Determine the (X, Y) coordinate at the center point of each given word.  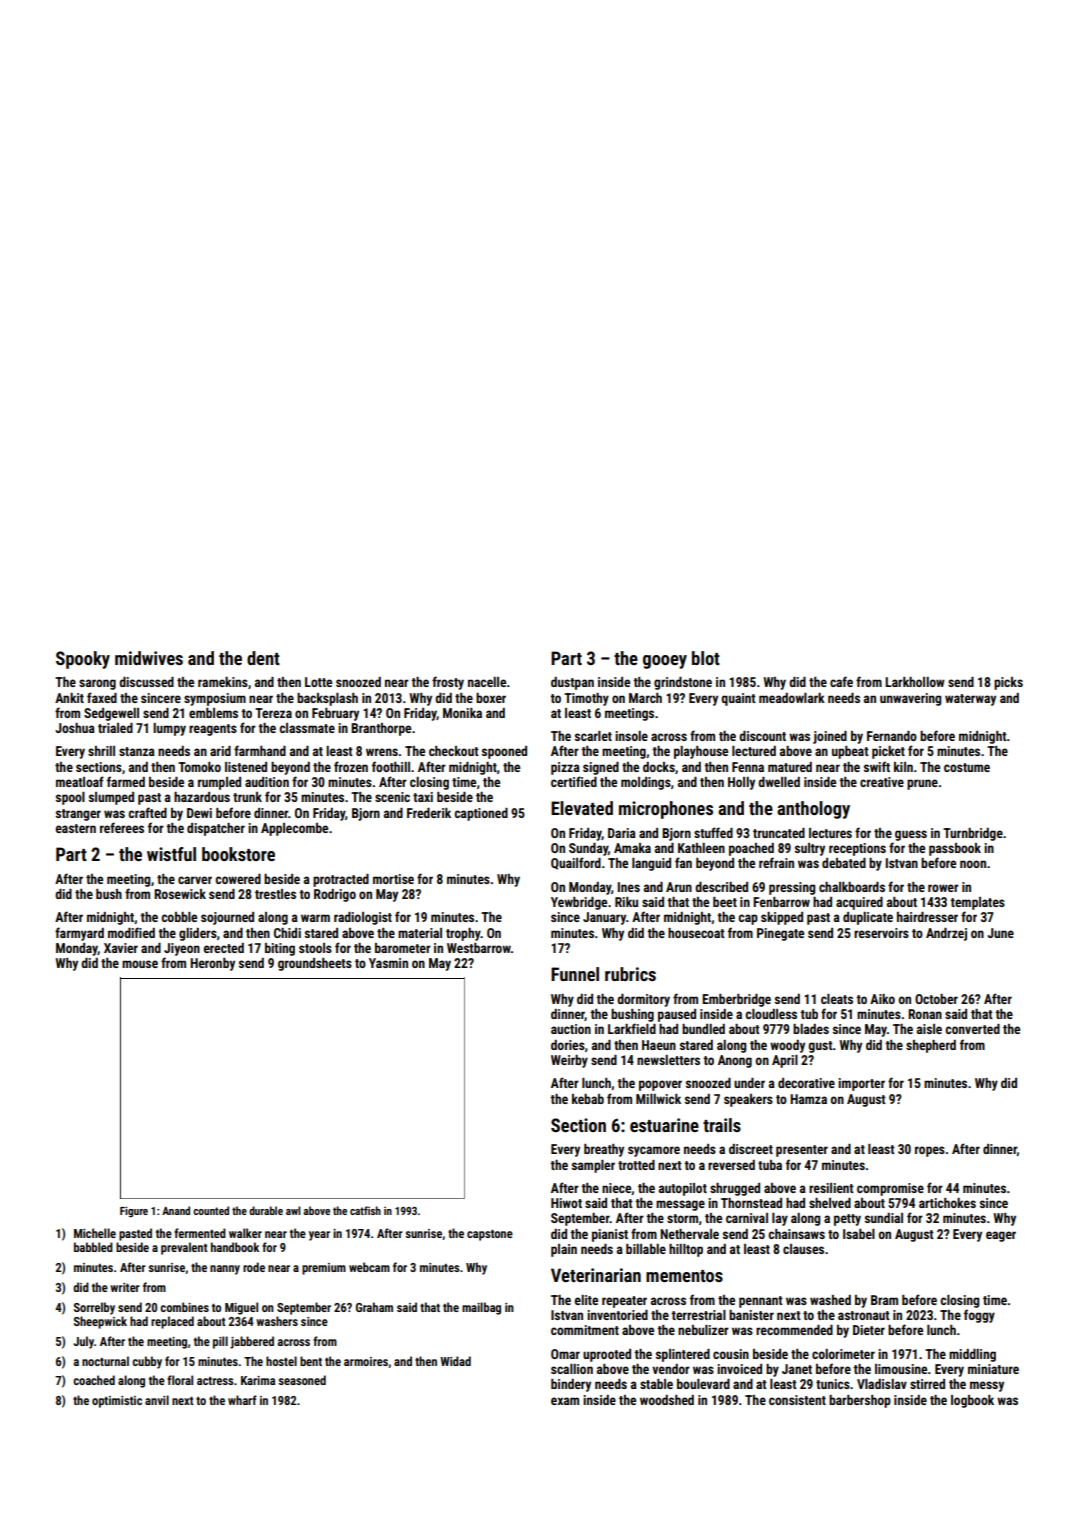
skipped (782, 918)
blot (706, 658)
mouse (140, 964)
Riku (626, 902)
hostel (281, 1361)
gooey (665, 662)
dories (568, 1045)
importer (861, 1084)
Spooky (83, 660)
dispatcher (216, 829)
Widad (455, 1361)
